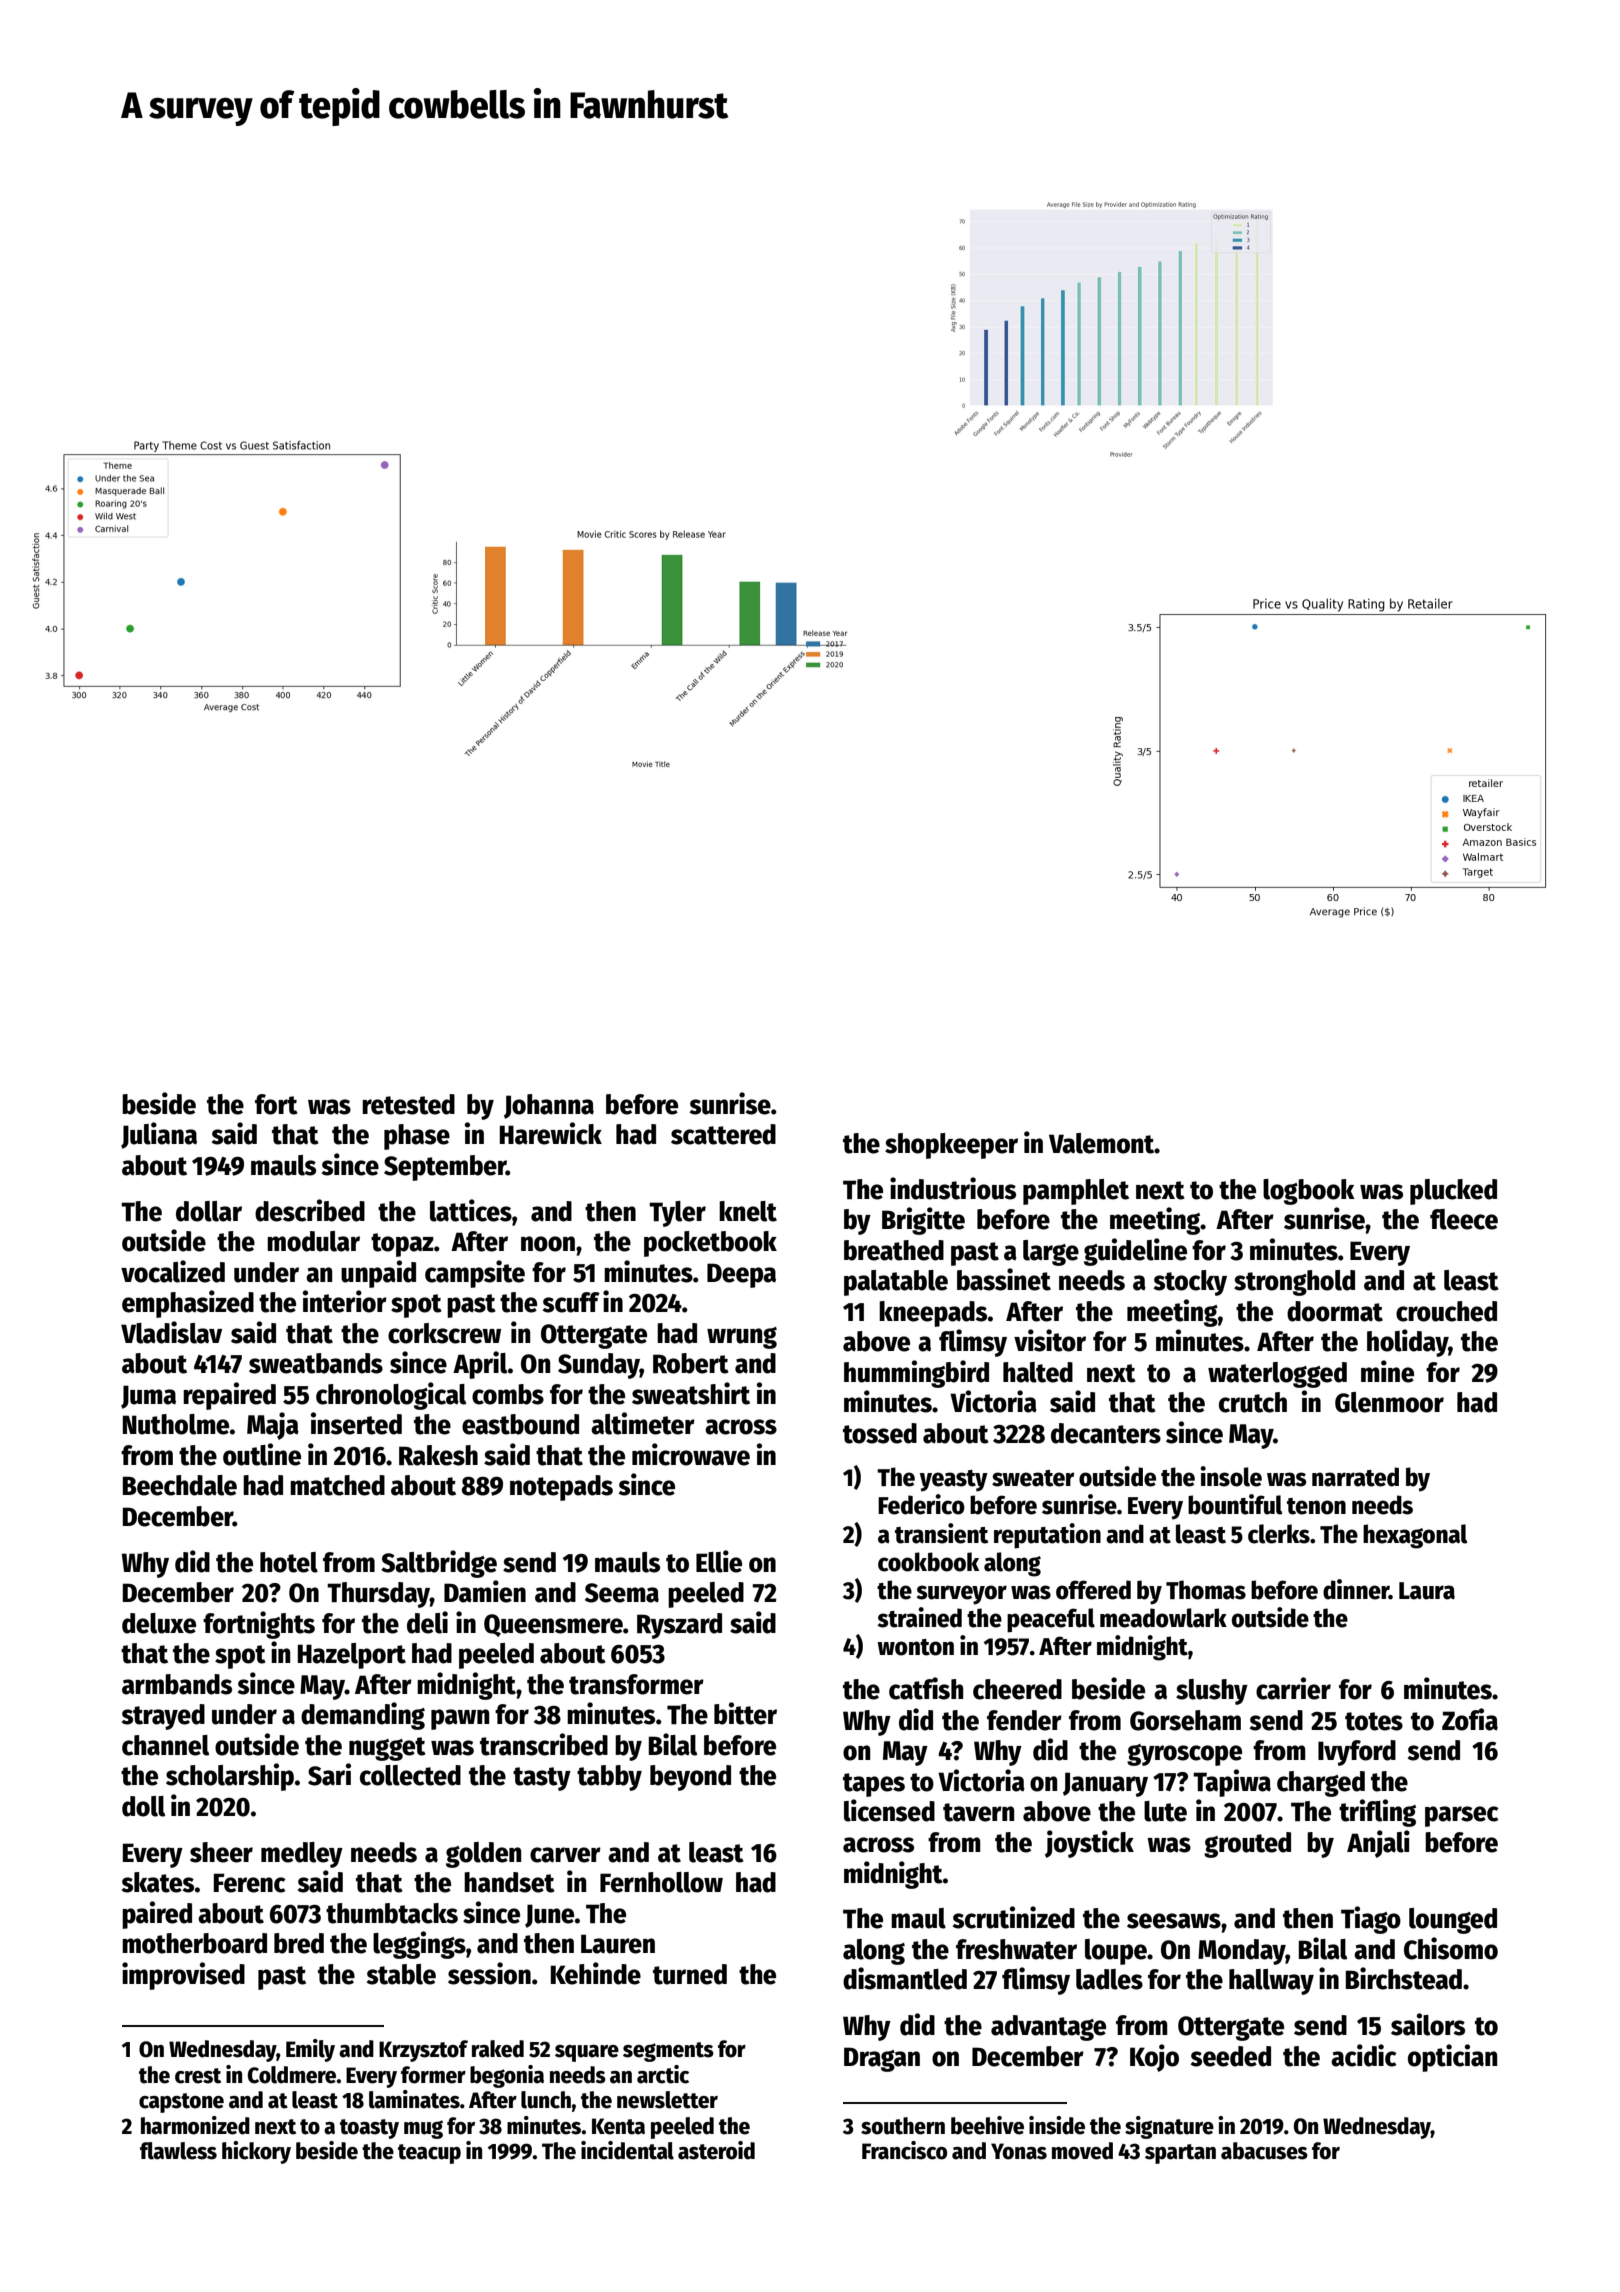  What do you see at coordinates (158, 1882) in the image?
I see `skates` at bounding box center [158, 1882].
